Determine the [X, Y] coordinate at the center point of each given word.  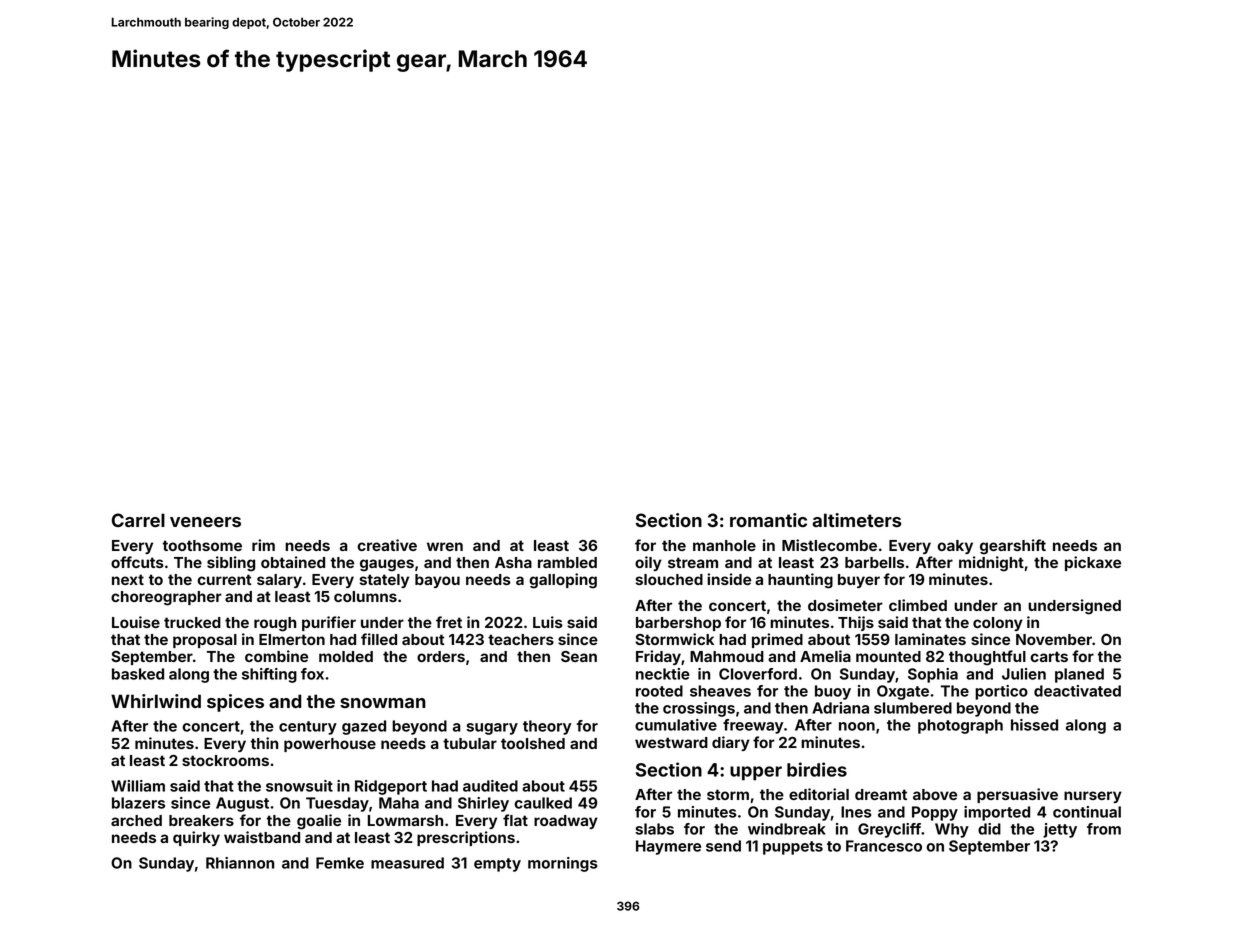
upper [756, 773]
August [242, 804]
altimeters [856, 520]
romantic [768, 520]
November [1054, 639]
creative [387, 545]
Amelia [825, 656]
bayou [437, 581]
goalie [319, 822]
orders [441, 656]
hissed [1034, 725]
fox [312, 674]
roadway [566, 822]
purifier [329, 623]
